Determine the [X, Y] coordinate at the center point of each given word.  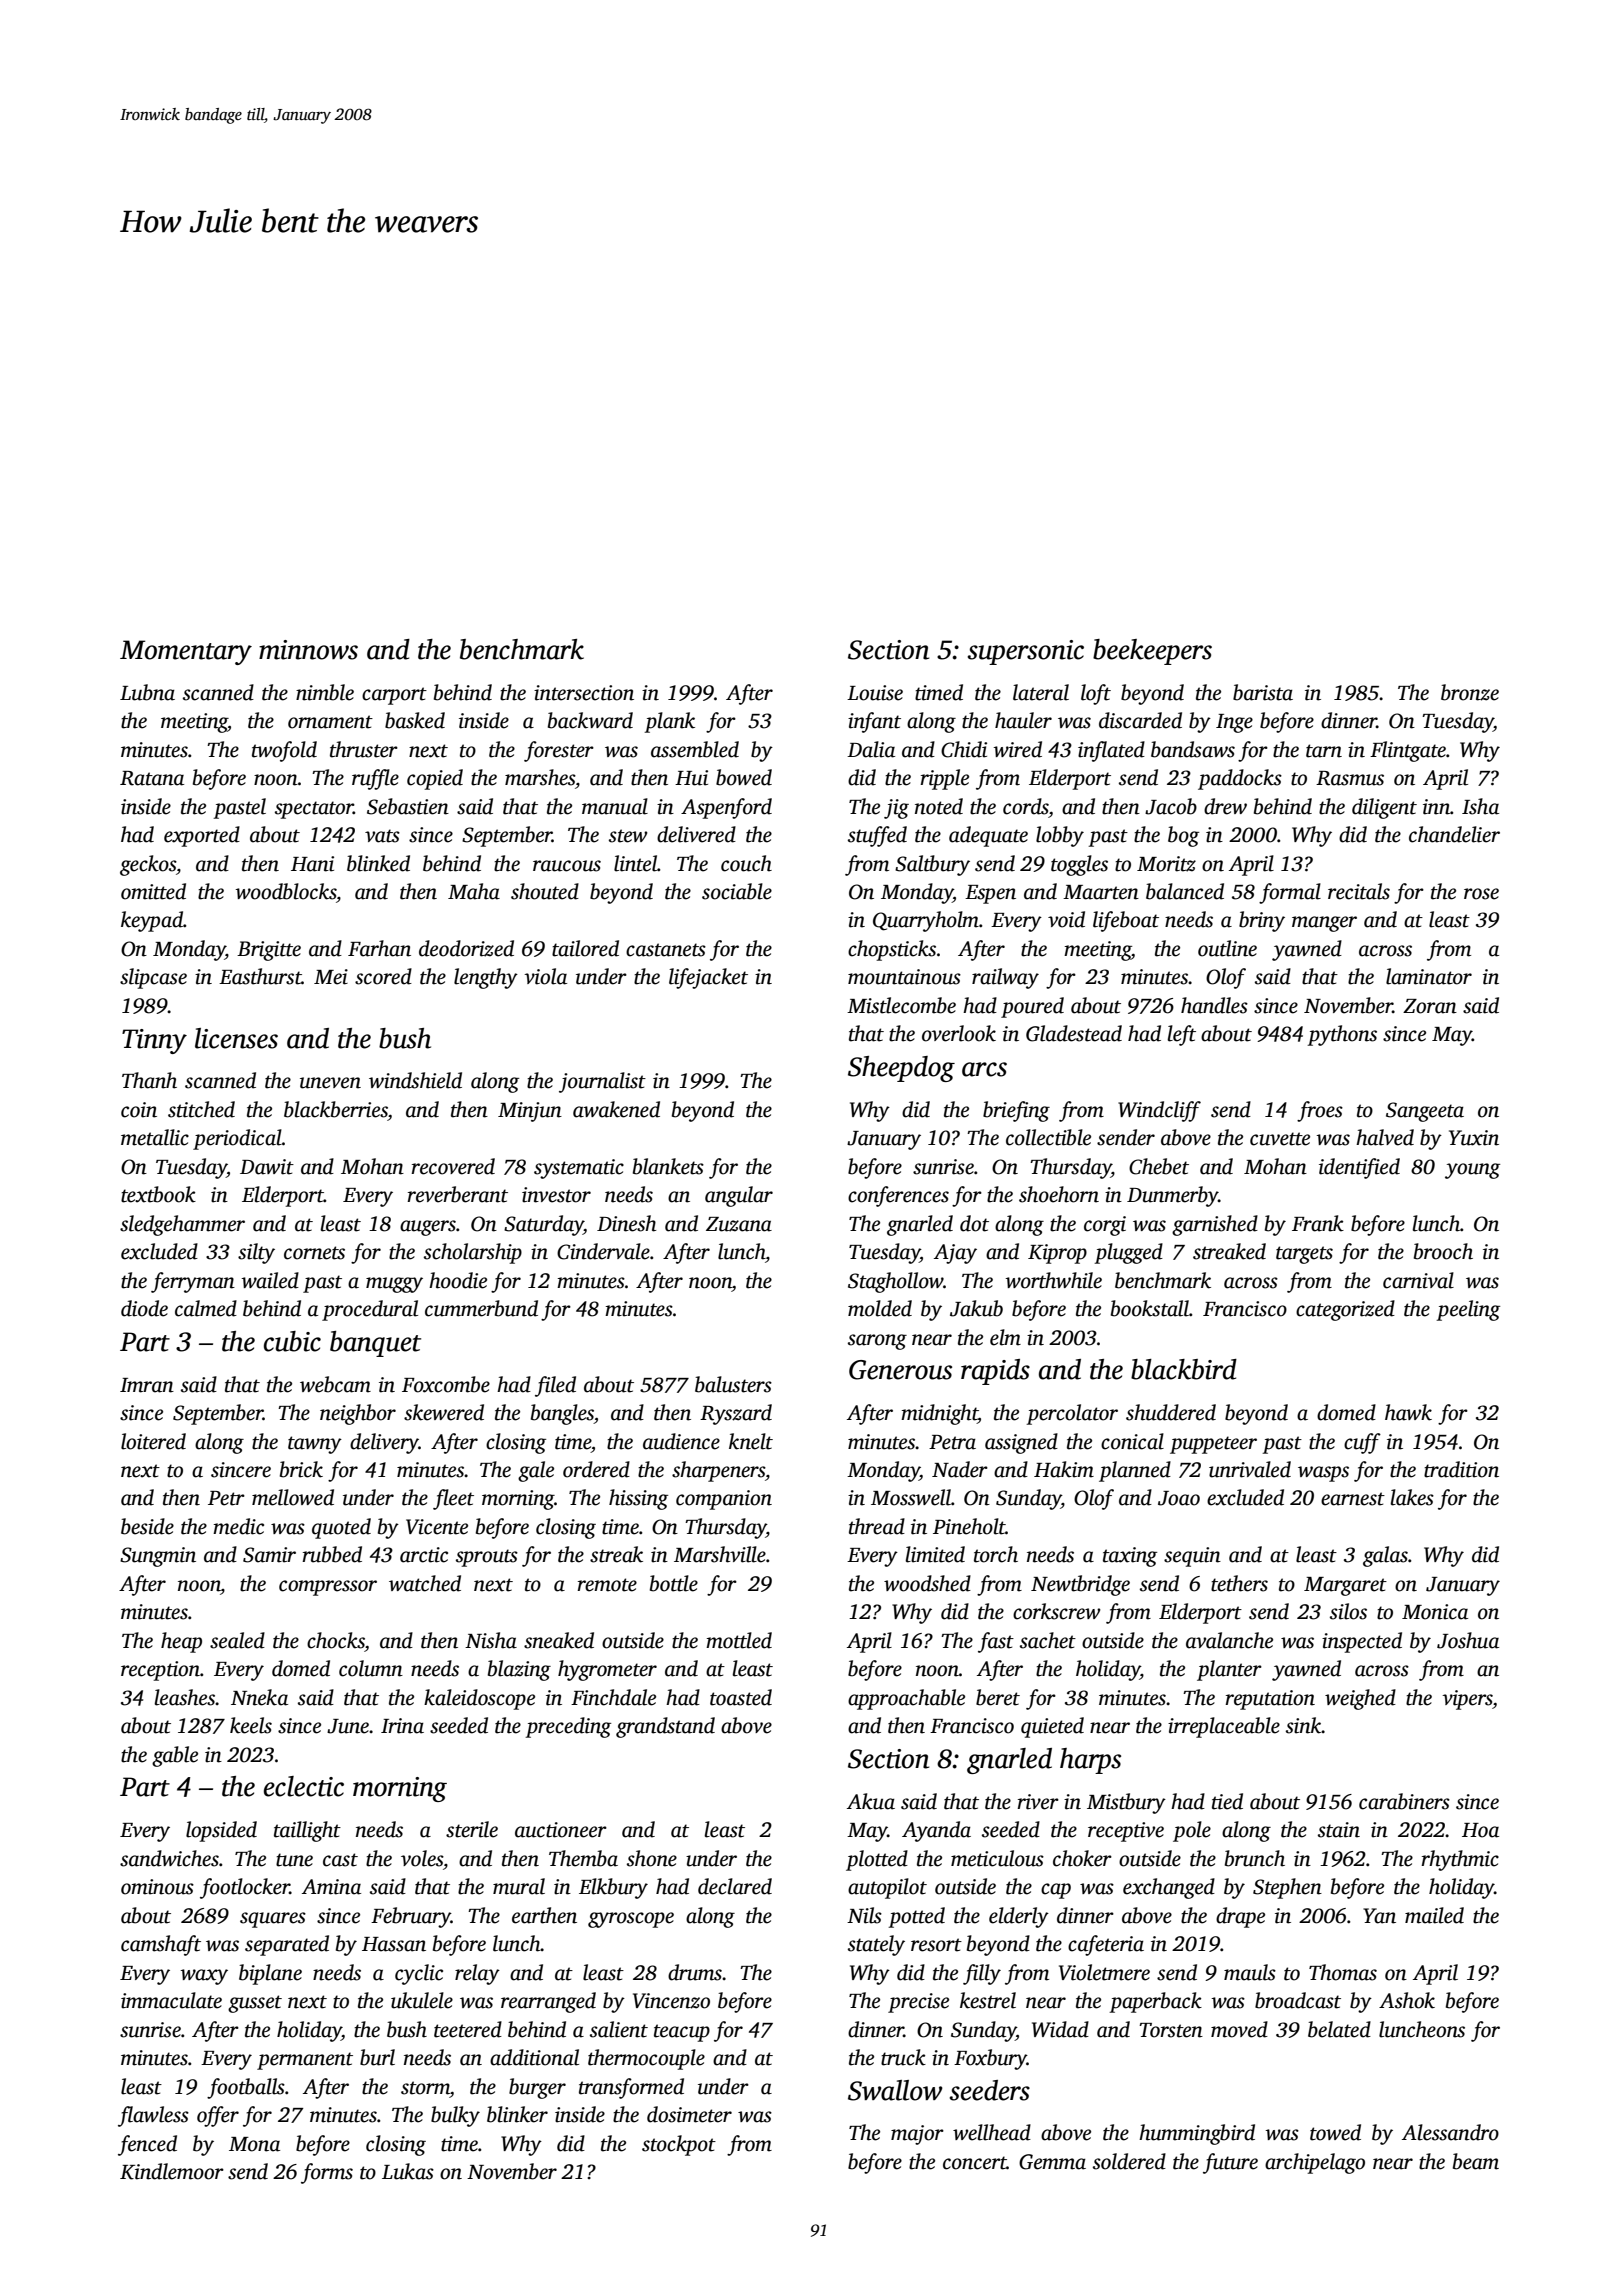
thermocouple [646, 2059]
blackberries [336, 1109]
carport [394, 696]
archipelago [1315, 2163]
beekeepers [1152, 652]
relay [477, 1974]
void [1066, 919]
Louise [875, 693]
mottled [739, 1640]
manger [1324, 924]
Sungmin [158, 1557]
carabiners [1404, 1801]
